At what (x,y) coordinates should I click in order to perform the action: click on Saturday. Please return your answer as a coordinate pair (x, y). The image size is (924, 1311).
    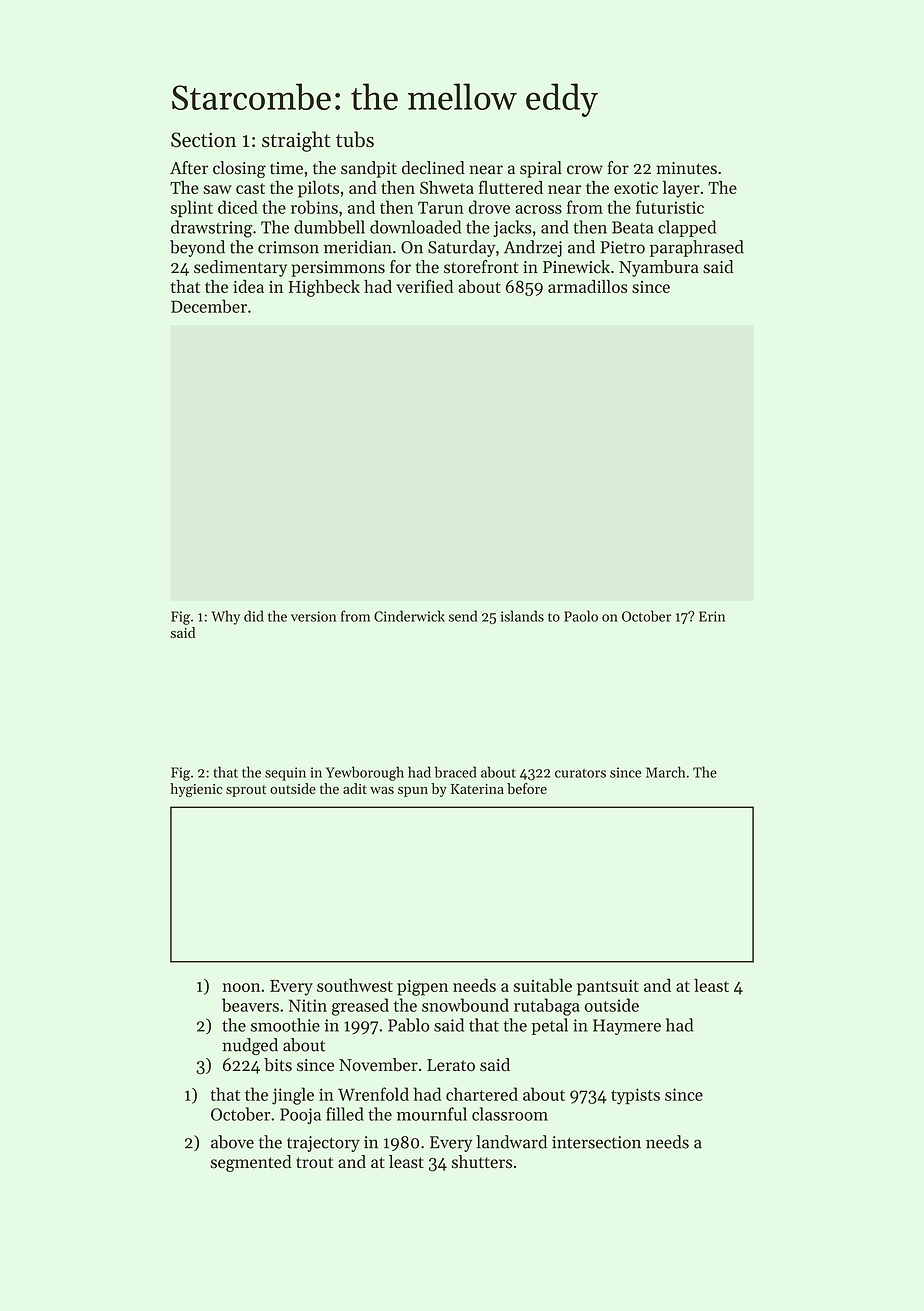
    Looking at the image, I should click on (461, 248).
